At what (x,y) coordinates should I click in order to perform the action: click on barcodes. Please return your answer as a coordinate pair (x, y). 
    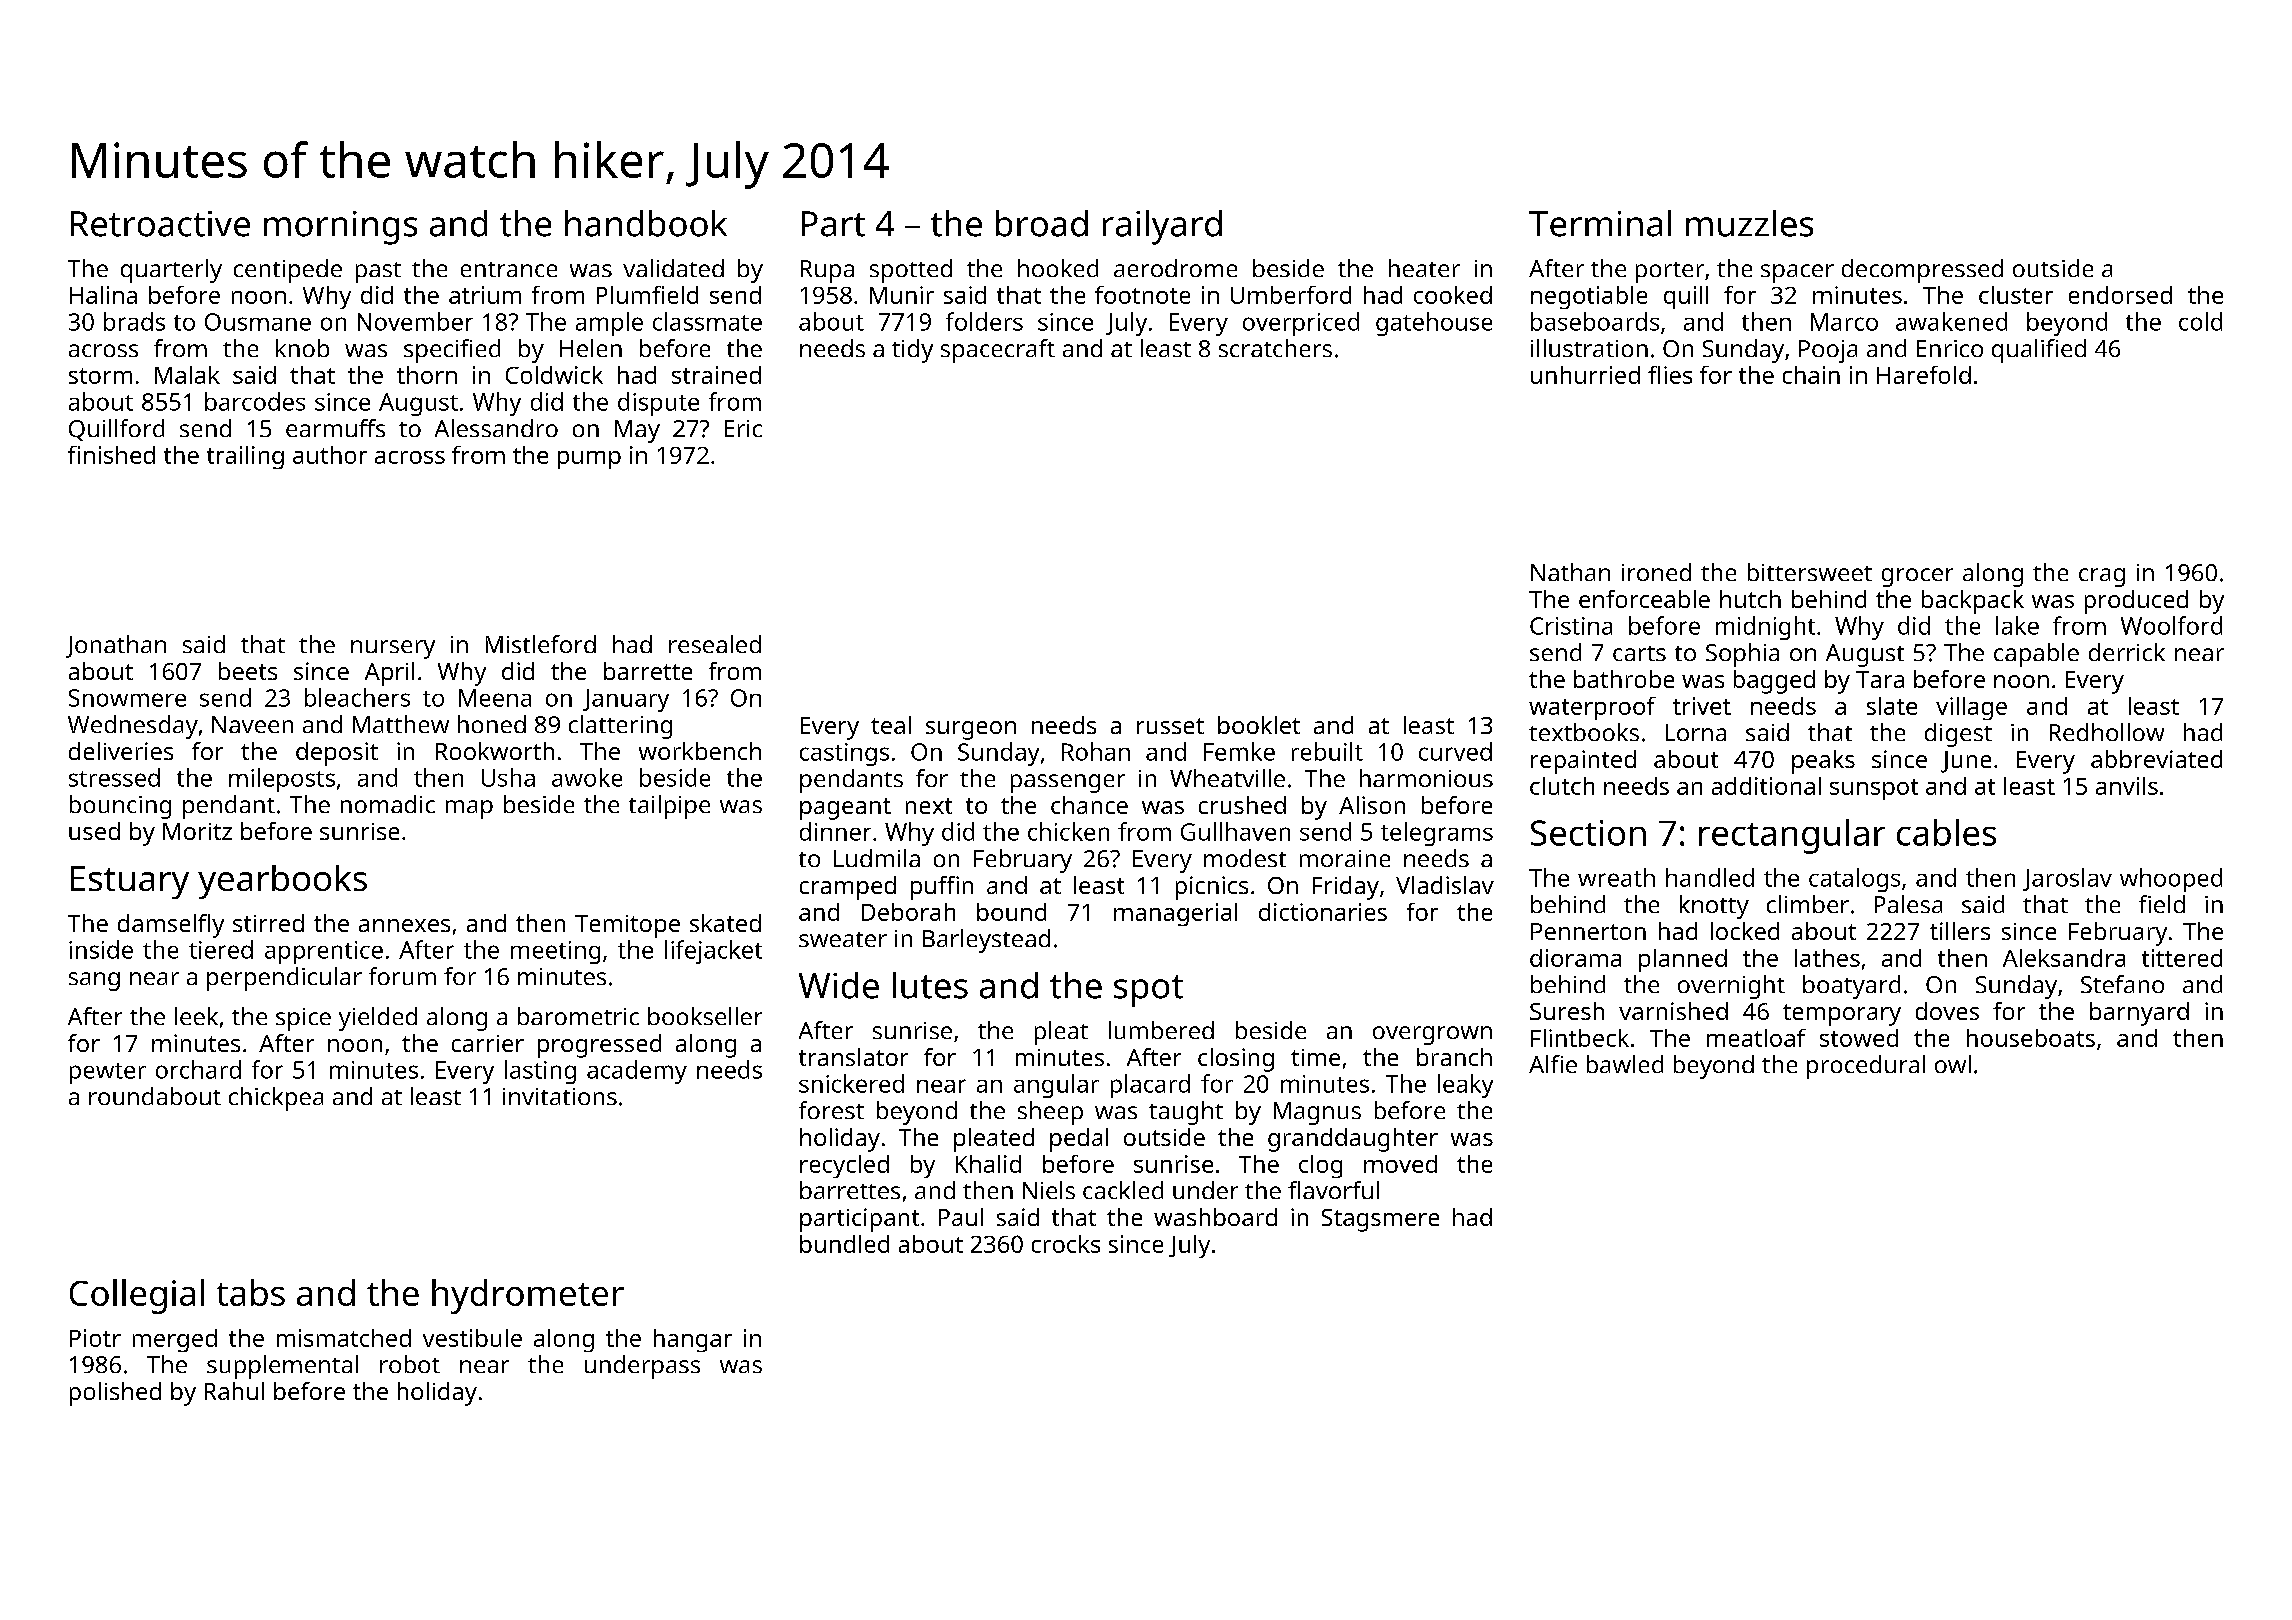
    Looking at the image, I should click on (255, 401).
